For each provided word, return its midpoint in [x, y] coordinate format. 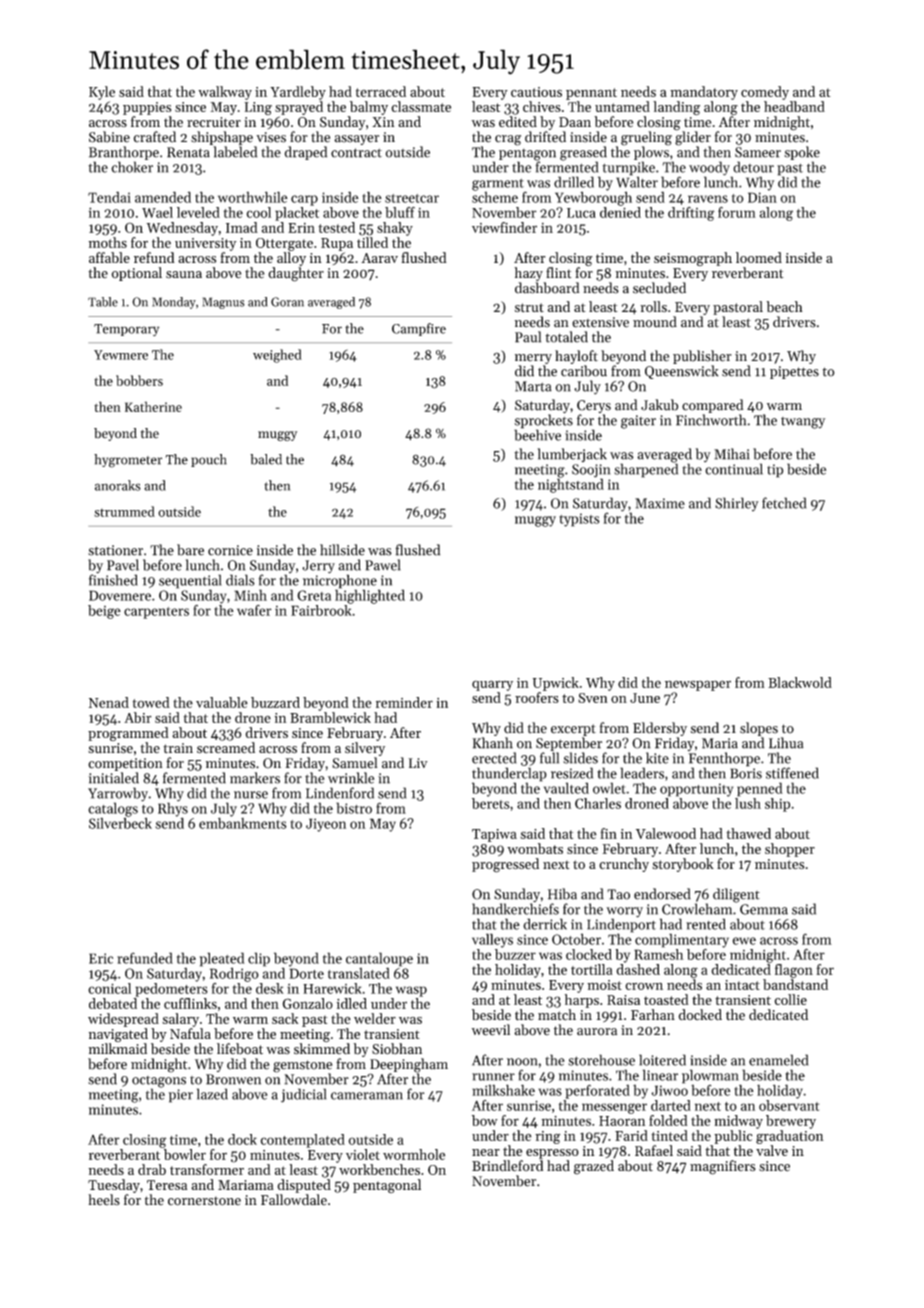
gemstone [302, 1066]
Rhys [173, 809]
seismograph [693, 259]
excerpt [573, 730]
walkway [225, 93]
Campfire [419, 329]
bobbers [139, 380]
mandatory [704, 93]
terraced [381, 91]
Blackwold [800, 682]
